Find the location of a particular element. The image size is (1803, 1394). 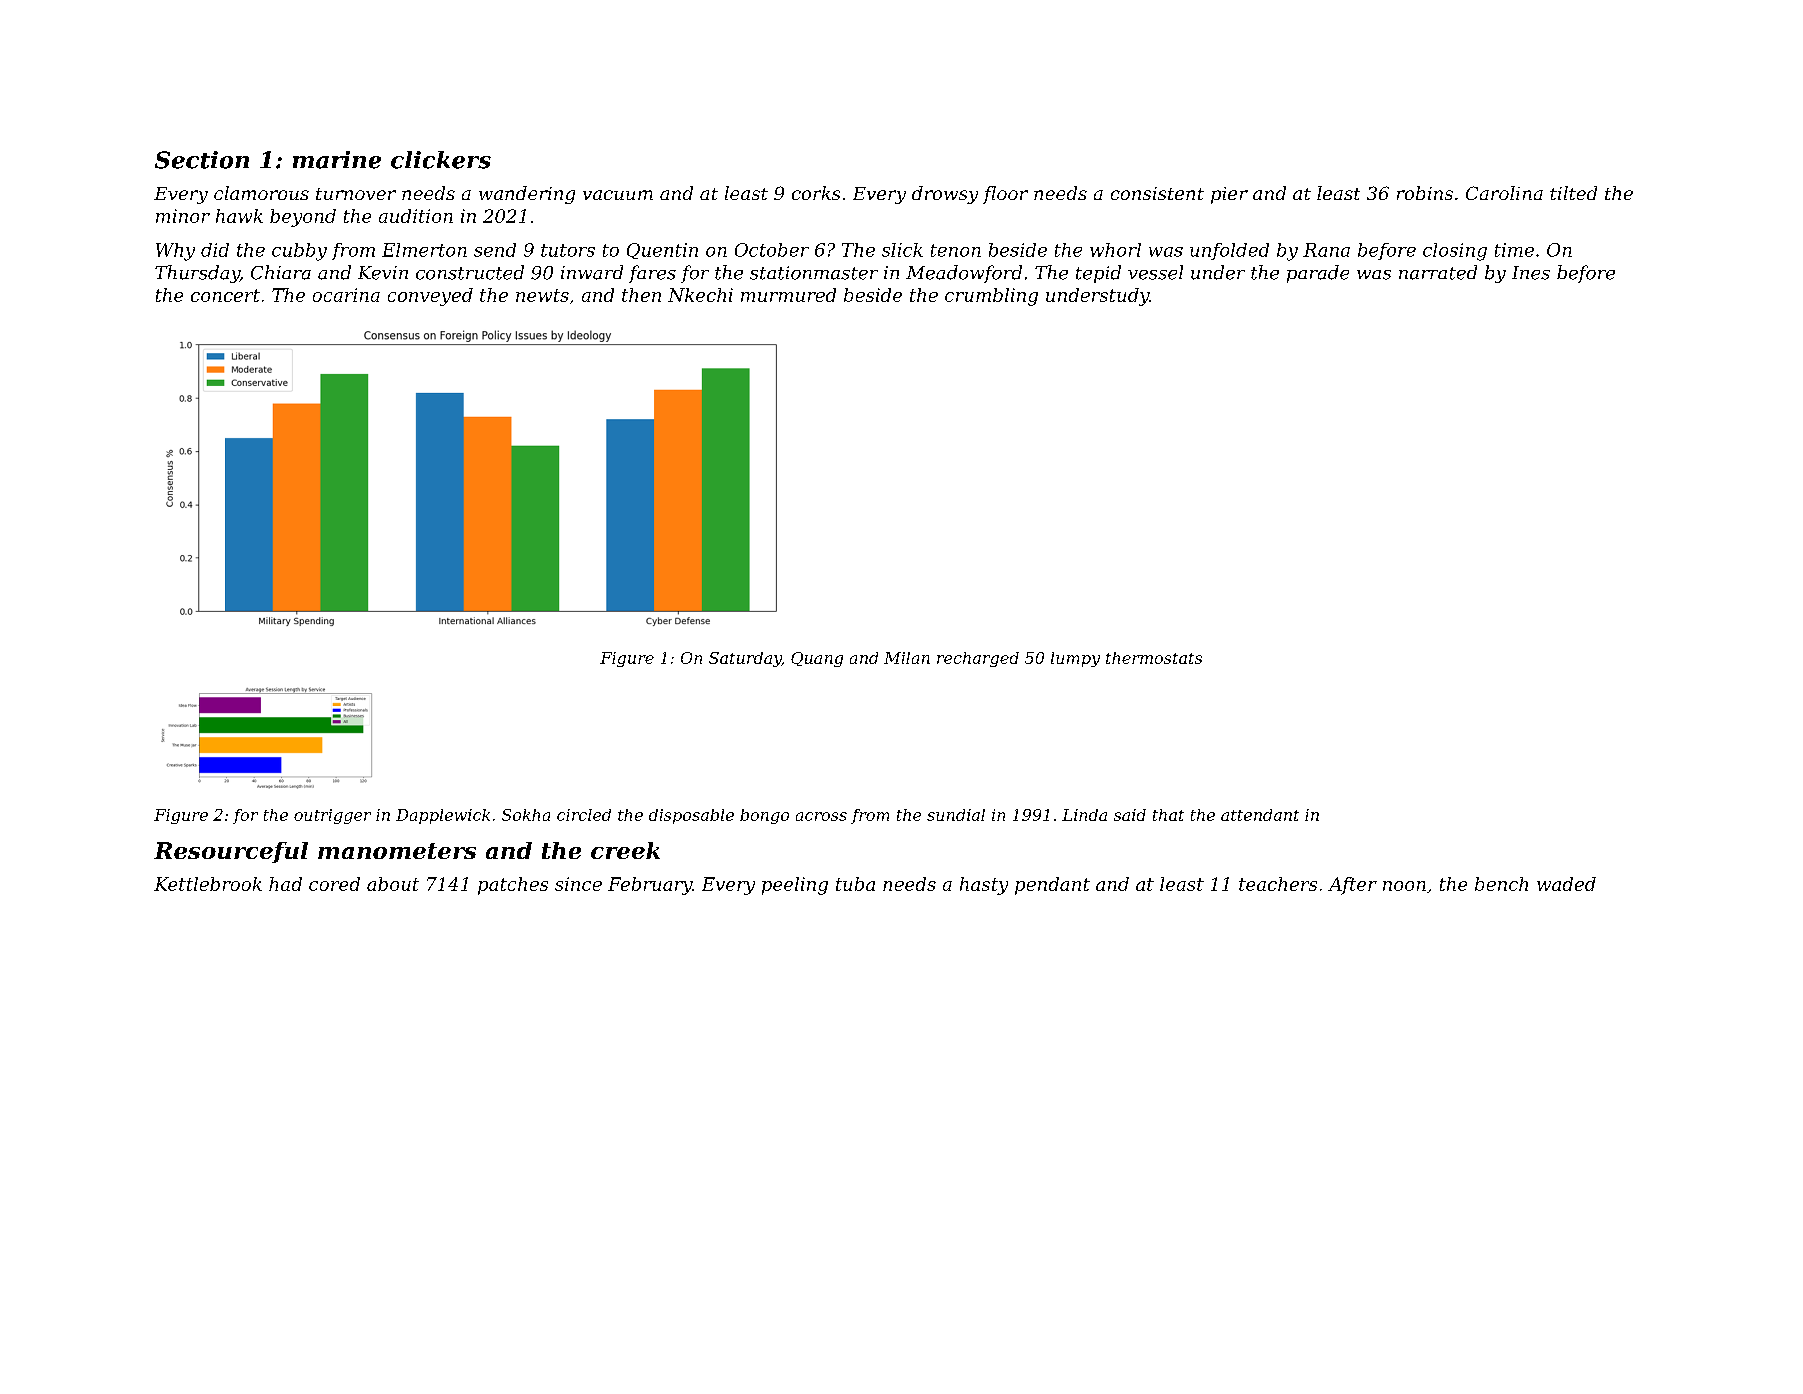

conveyed is located at coordinates (430, 297).
